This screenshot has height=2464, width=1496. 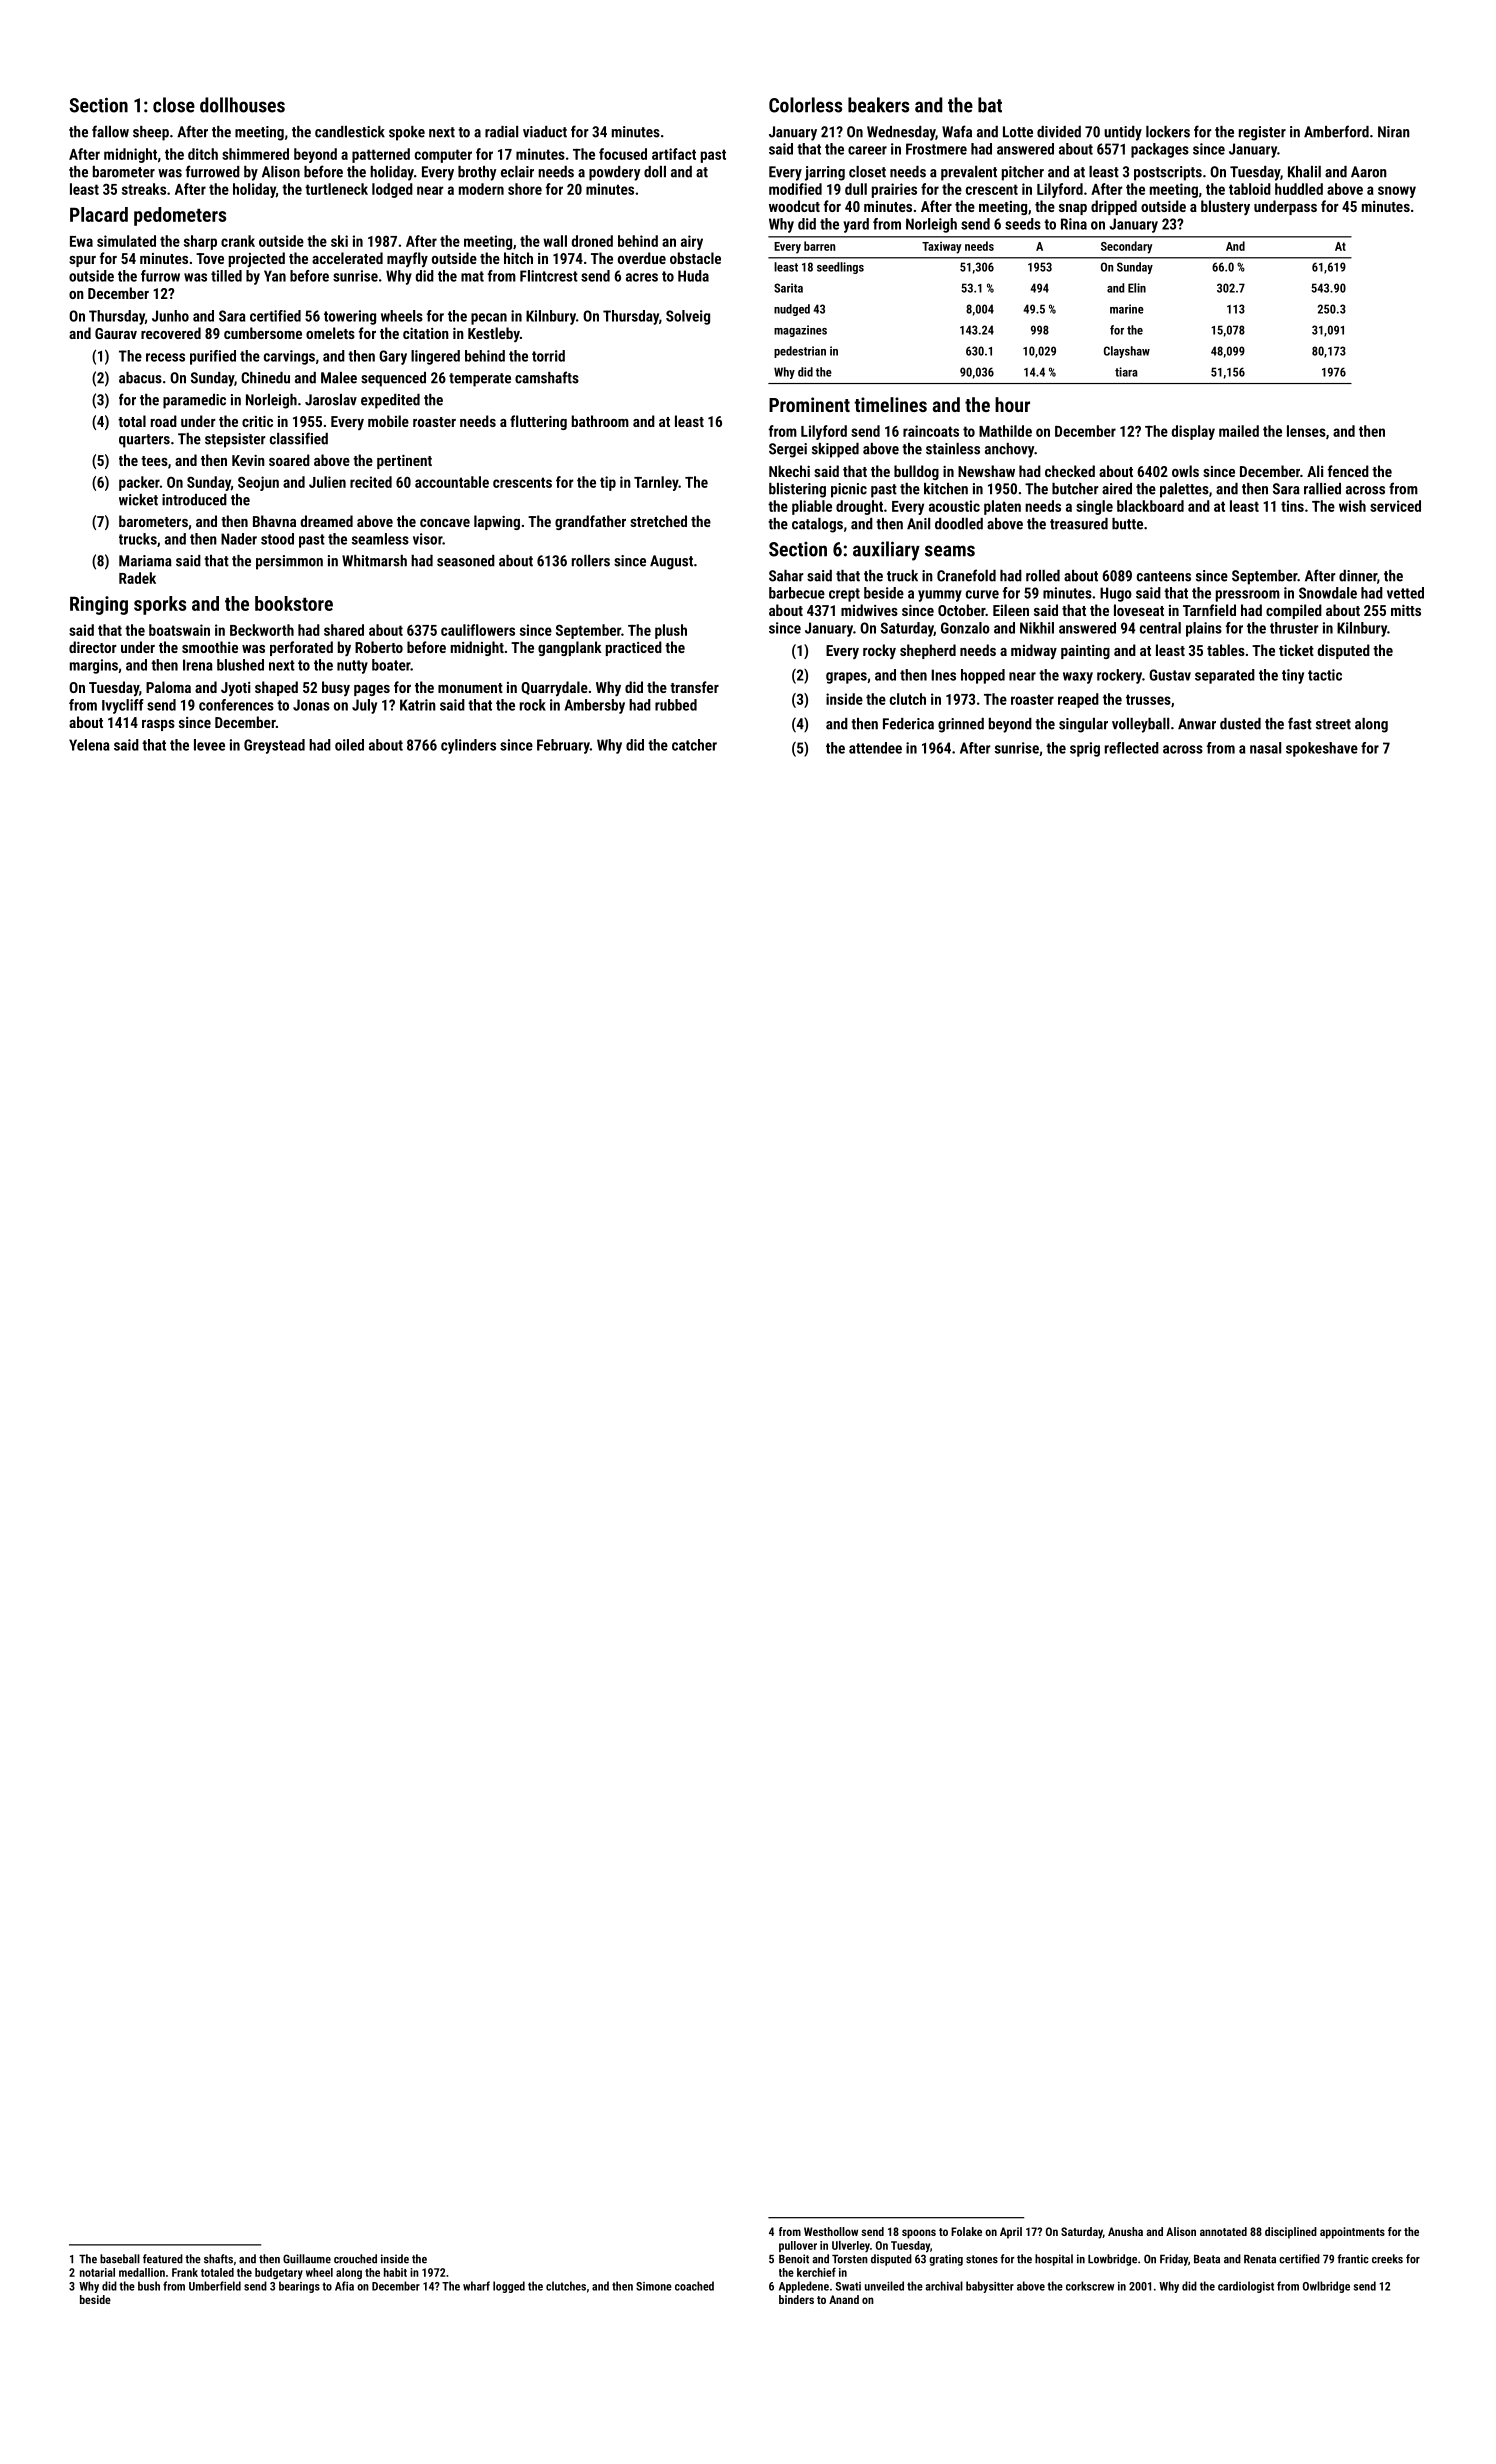 I want to click on Colorless, so click(x=805, y=105).
